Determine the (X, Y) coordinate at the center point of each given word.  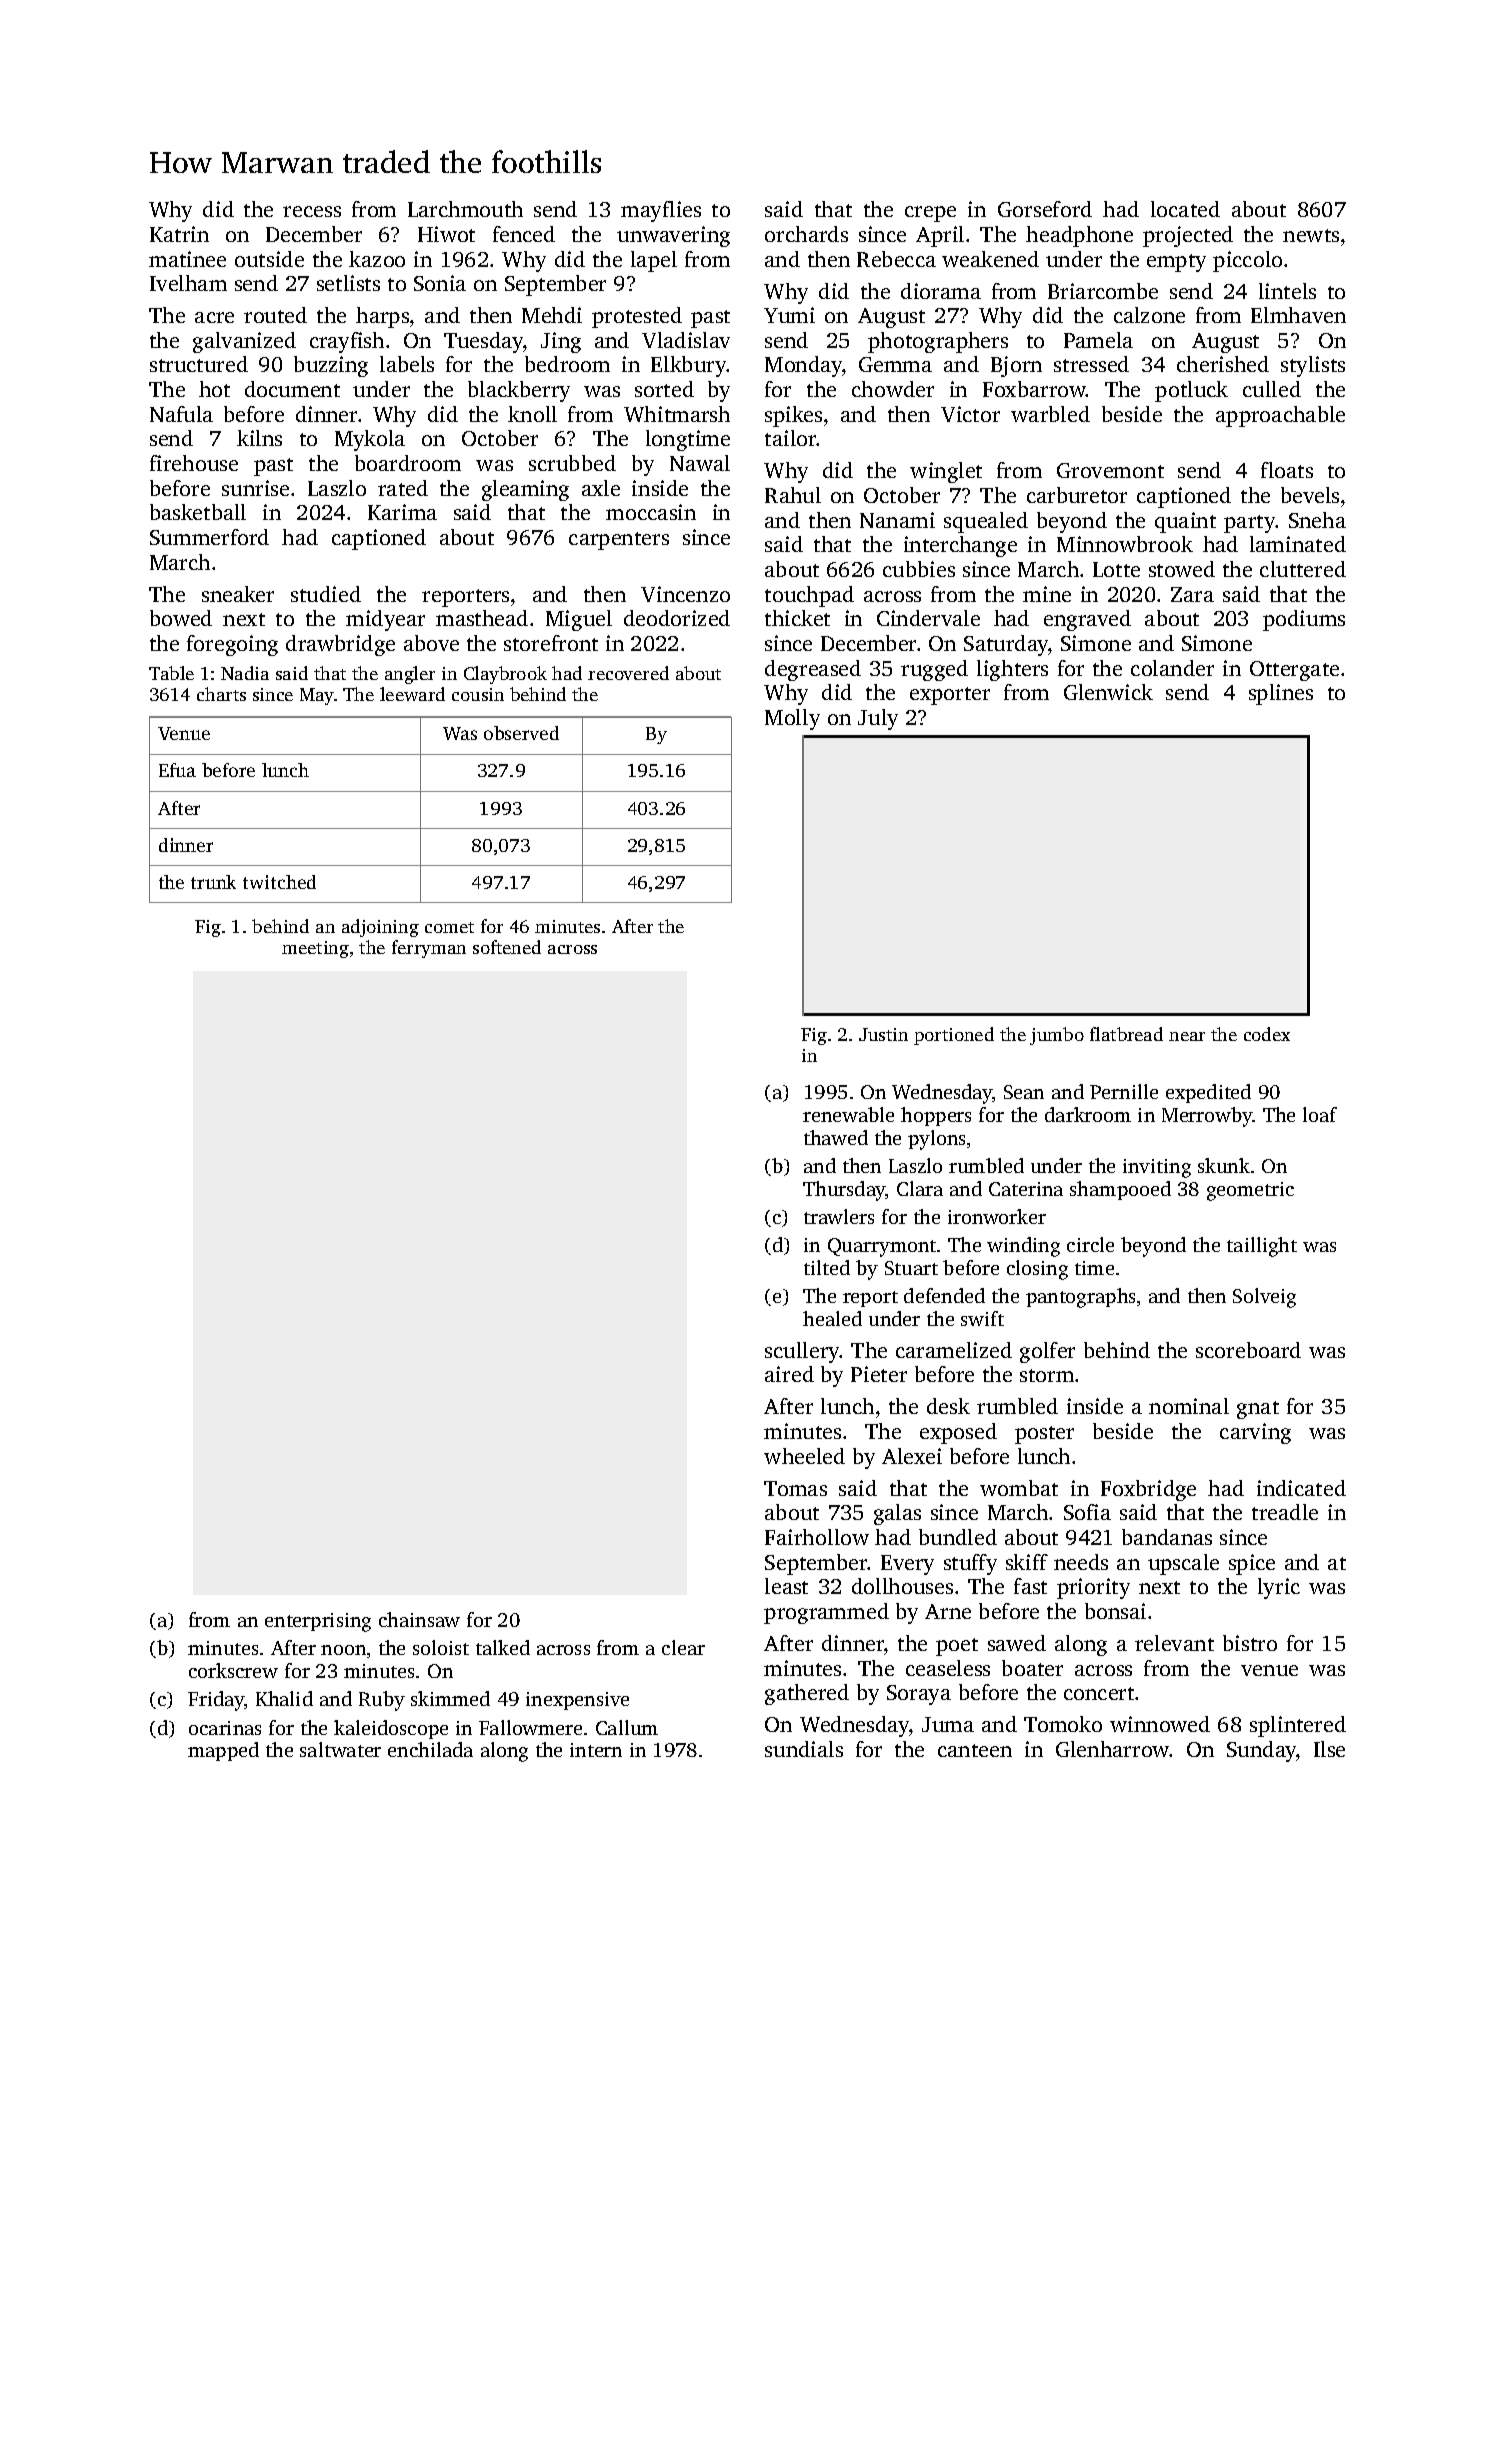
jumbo (1057, 1036)
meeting (315, 949)
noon (343, 1650)
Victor (970, 414)
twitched (279, 882)
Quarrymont (882, 1247)
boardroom (408, 463)
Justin (883, 1034)
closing (1037, 1270)
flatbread (1126, 1034)
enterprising (318, 1622)
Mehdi (552, 315)
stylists (1313, 366)
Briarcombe (1103, 291)
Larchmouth (465, 209)
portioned (954, 1036)
